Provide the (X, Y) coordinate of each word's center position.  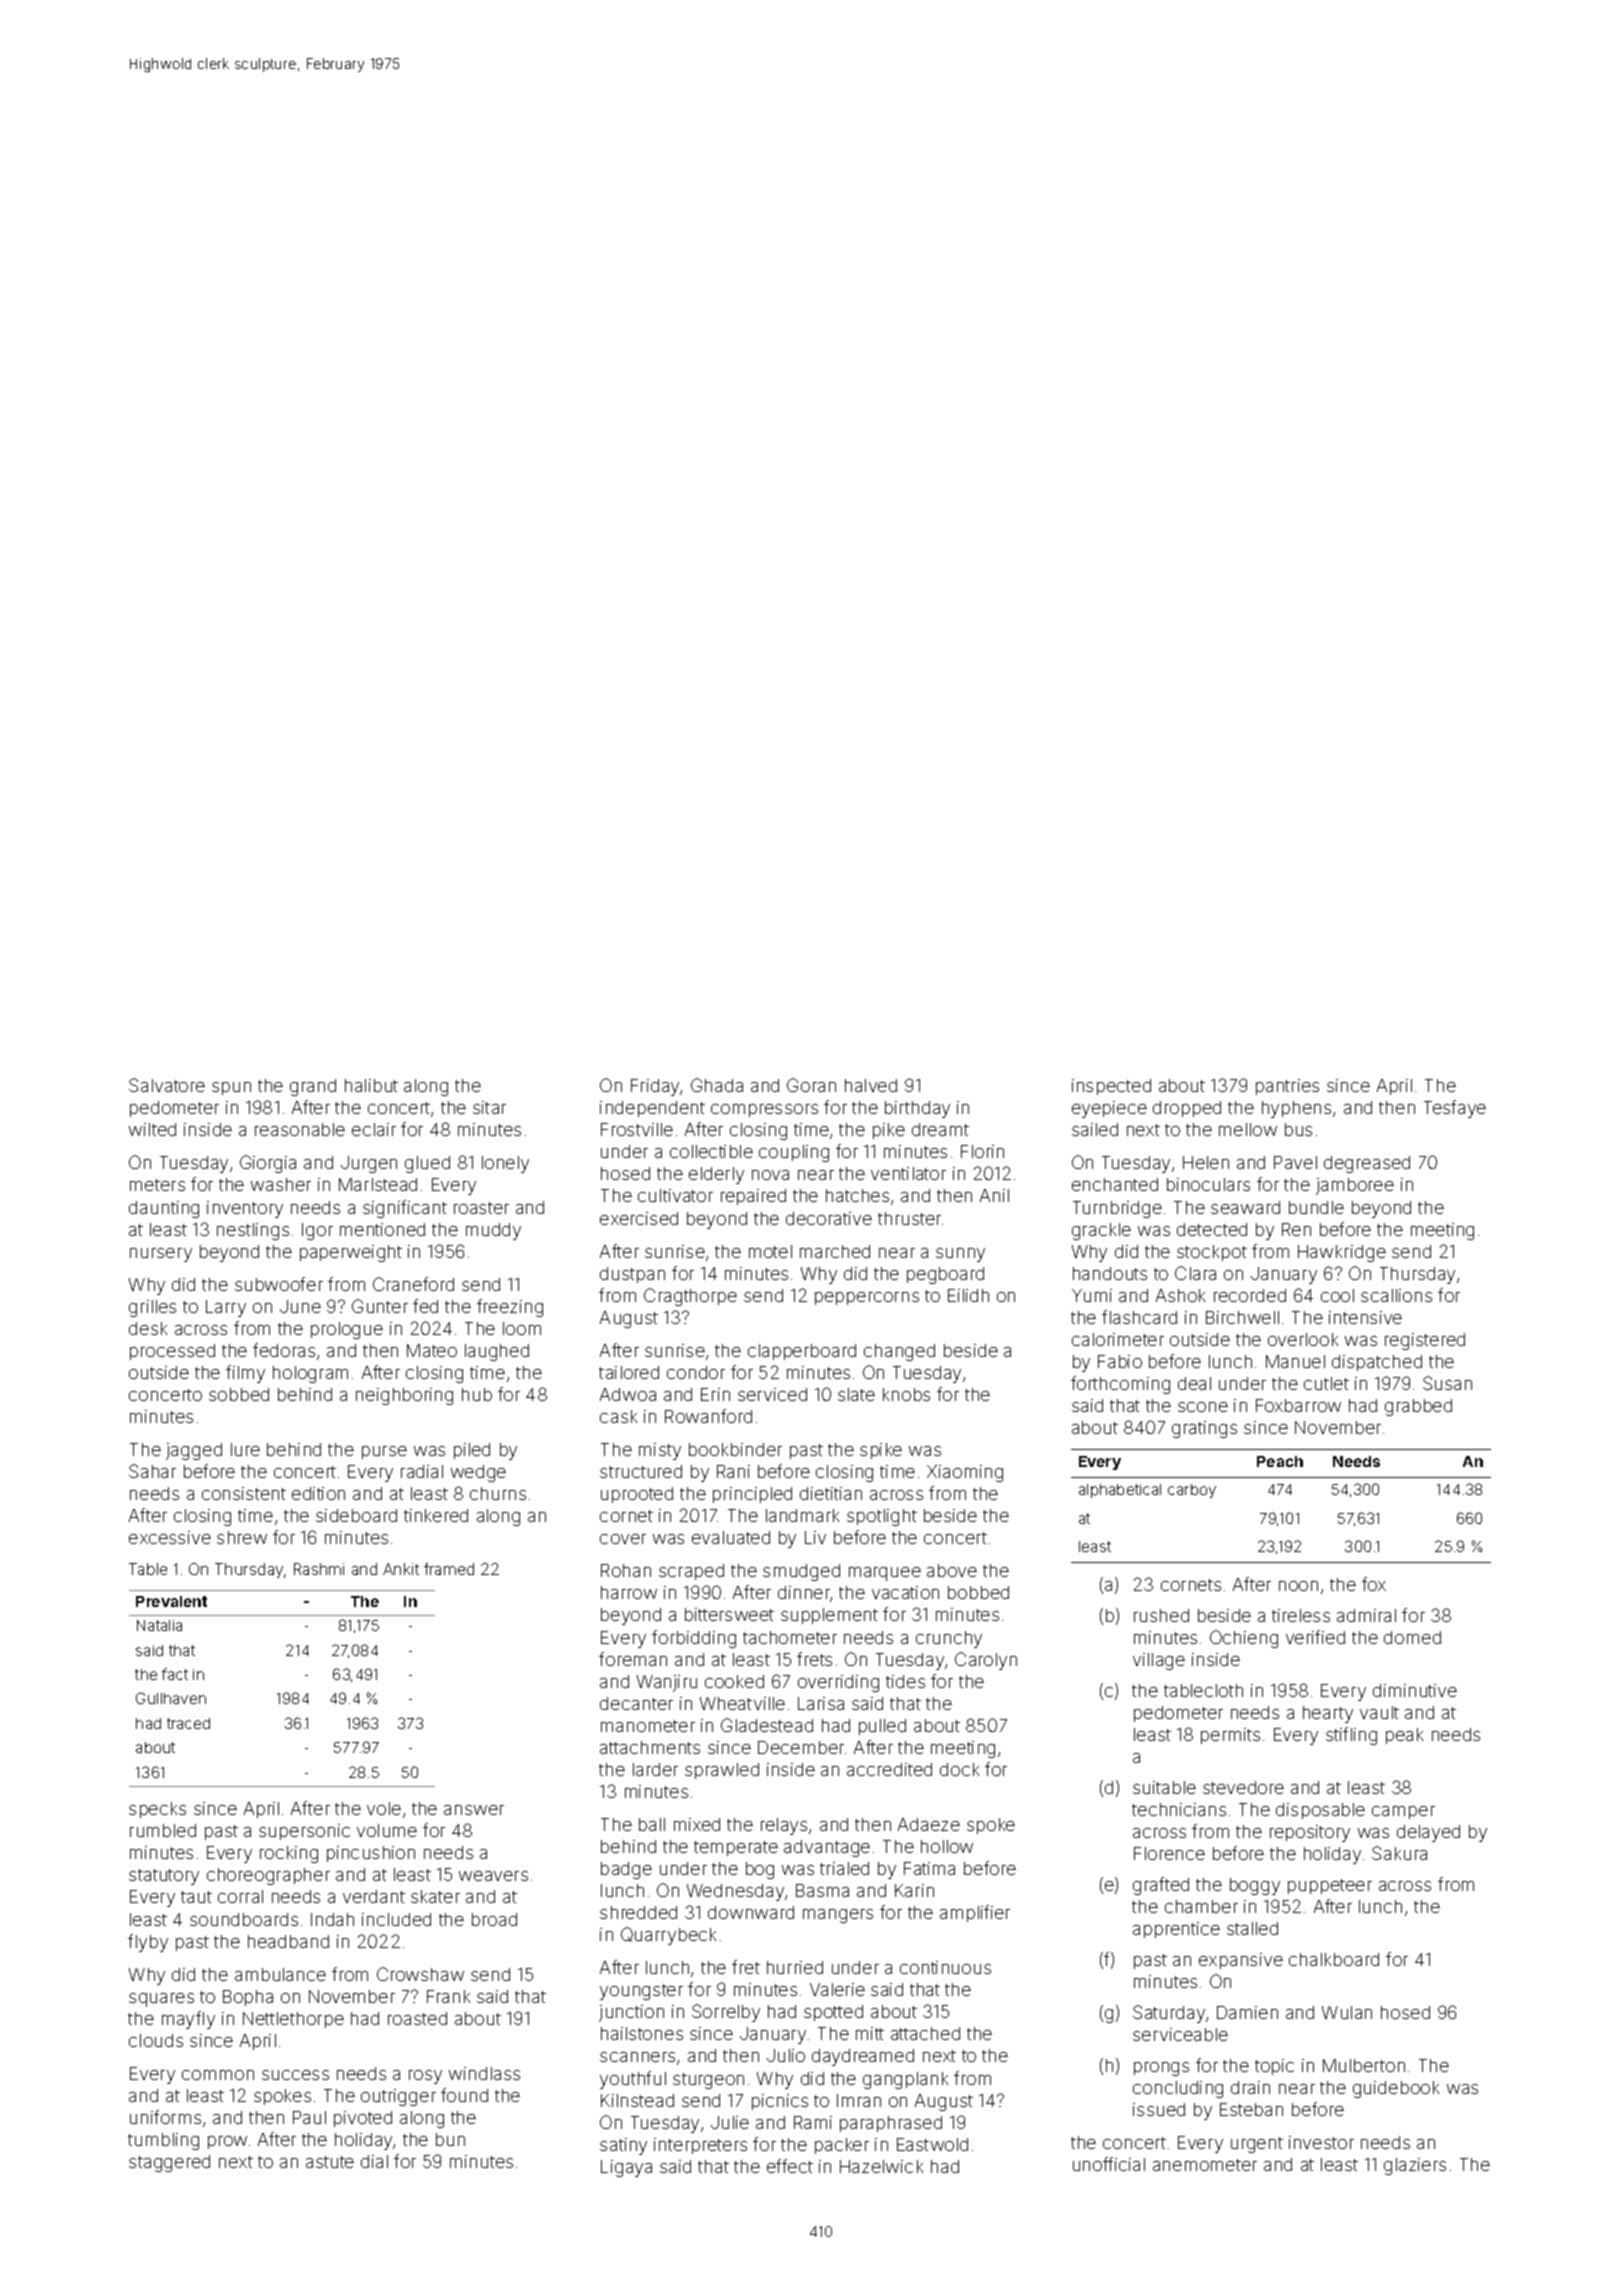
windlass (484, 2073)
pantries (1287, 1087)
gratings (1204, 1429)
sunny (960, 1255)
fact (175, 1674)
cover (623, 1539)
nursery (161, 1255)
